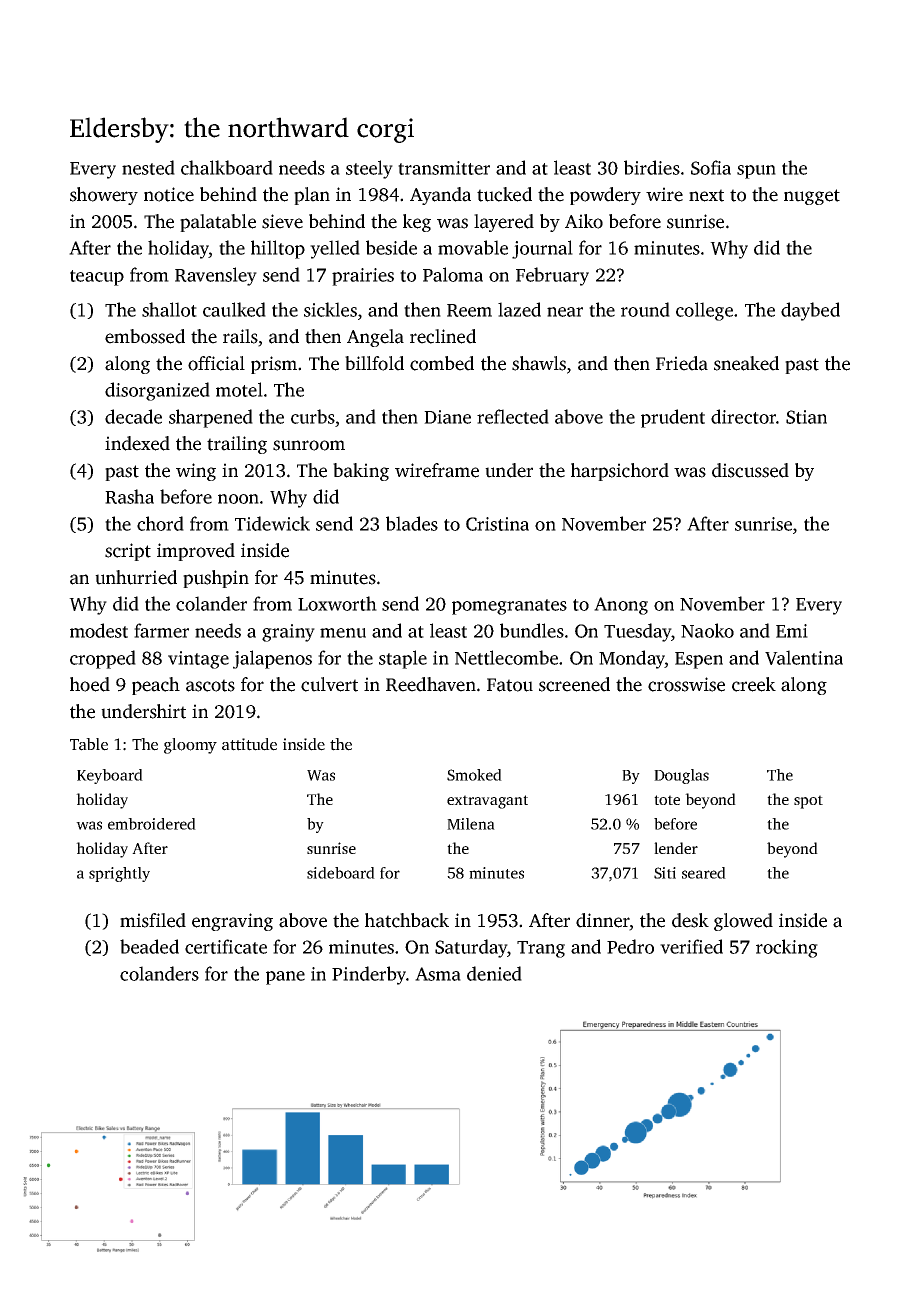  Describe the element at coordinates (754, 684) in the document. I see `creek` at that location.
